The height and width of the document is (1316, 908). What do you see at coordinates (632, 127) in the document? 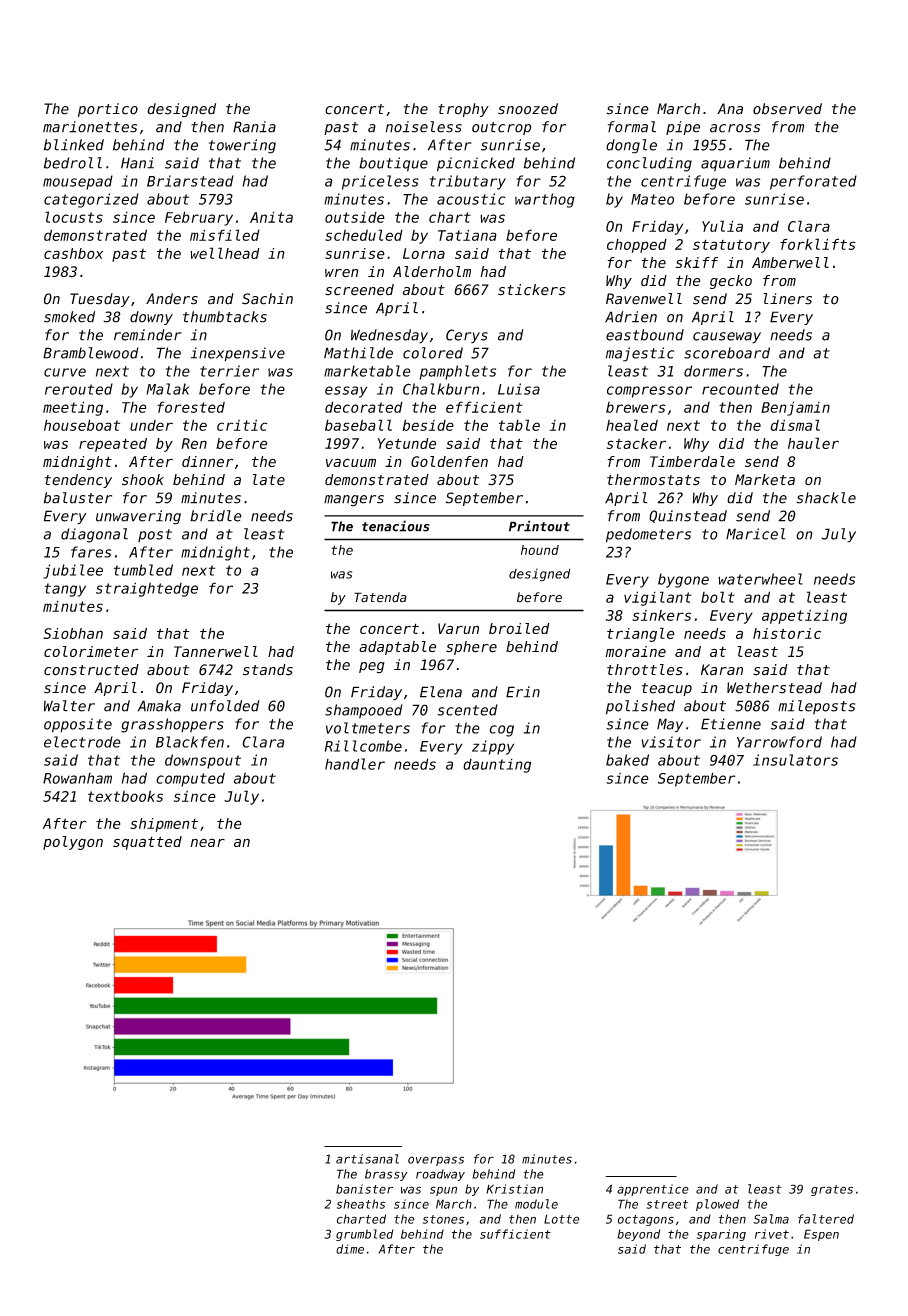
I see `formal` at bounding box center [632, 127].
